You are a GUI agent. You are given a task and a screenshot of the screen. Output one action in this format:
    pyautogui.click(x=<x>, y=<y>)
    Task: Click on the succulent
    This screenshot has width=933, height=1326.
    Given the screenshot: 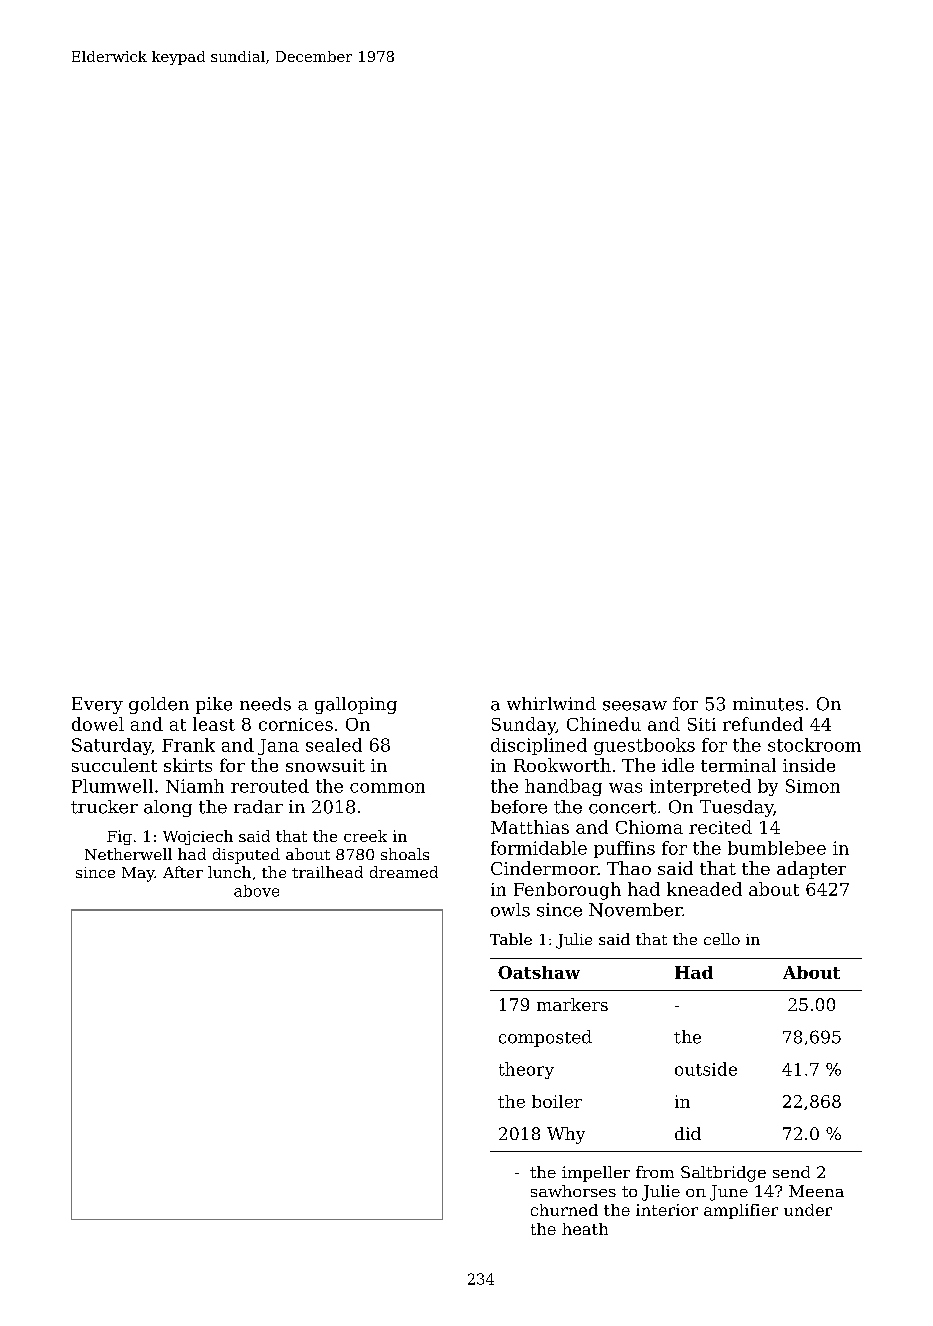 What is the action you would take?
    pyautogui.click(x=114, y=765)
